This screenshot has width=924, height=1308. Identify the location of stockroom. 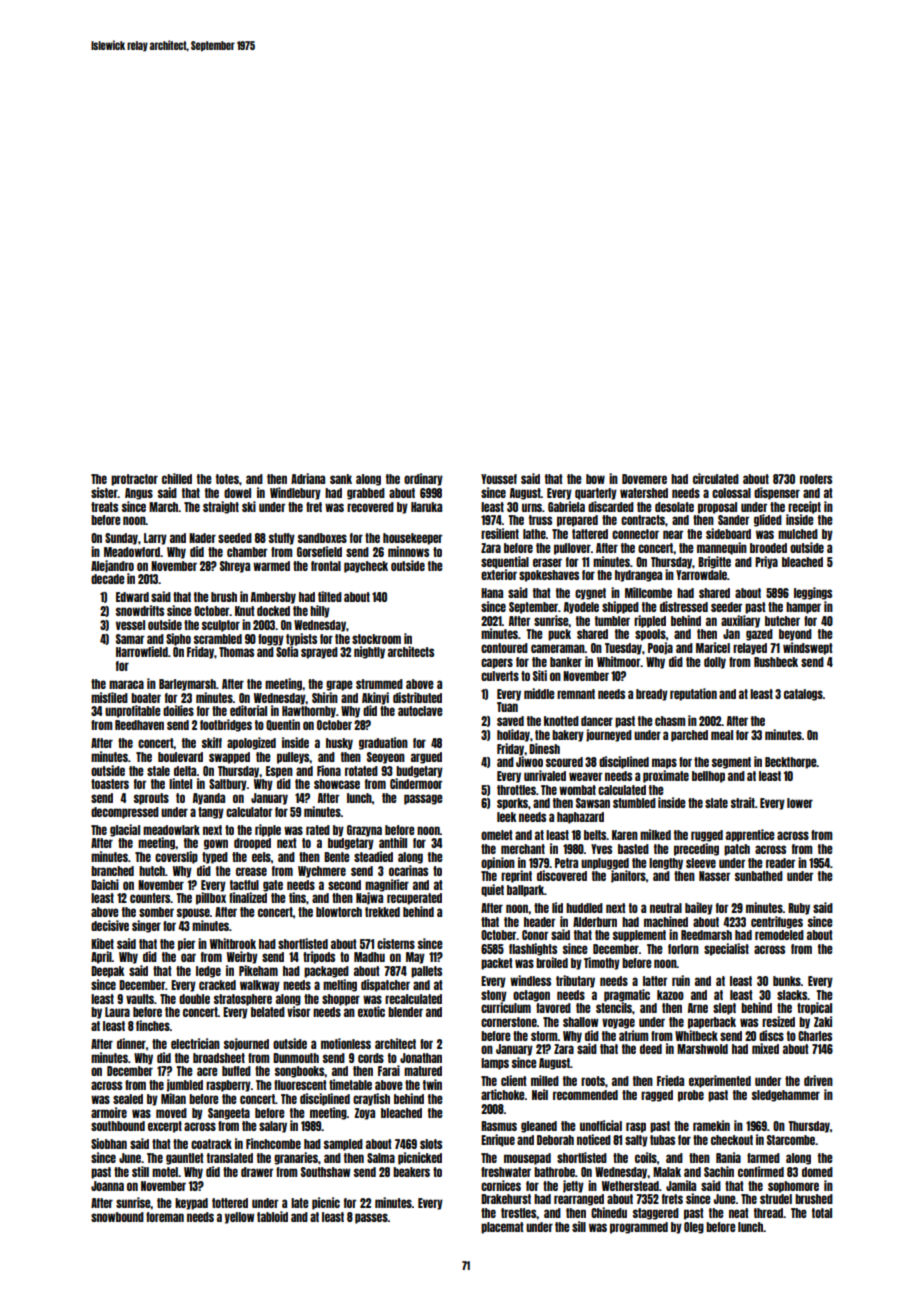
(376, 639).
